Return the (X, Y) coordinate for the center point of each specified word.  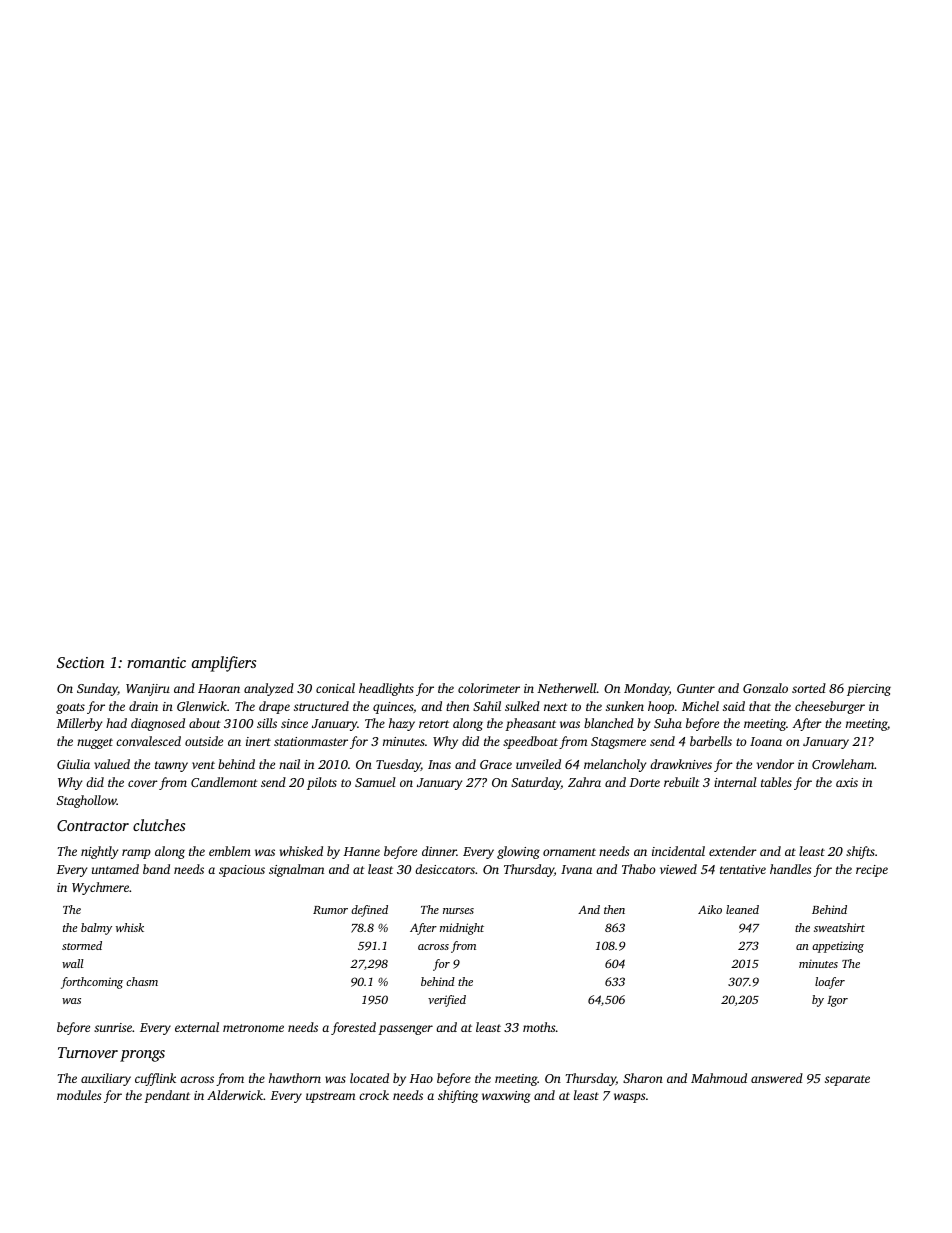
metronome (253, 1028)
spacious (242, 871)
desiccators (445, 869)
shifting (458, 1096)
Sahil (487, 706)
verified (447, 1001)
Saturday (536, 783)
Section (81, 662)
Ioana (766, 741)
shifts (860, 852)
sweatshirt (839, 927)
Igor (837, 1001)
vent (203, 765)
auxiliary (106, 1079)
